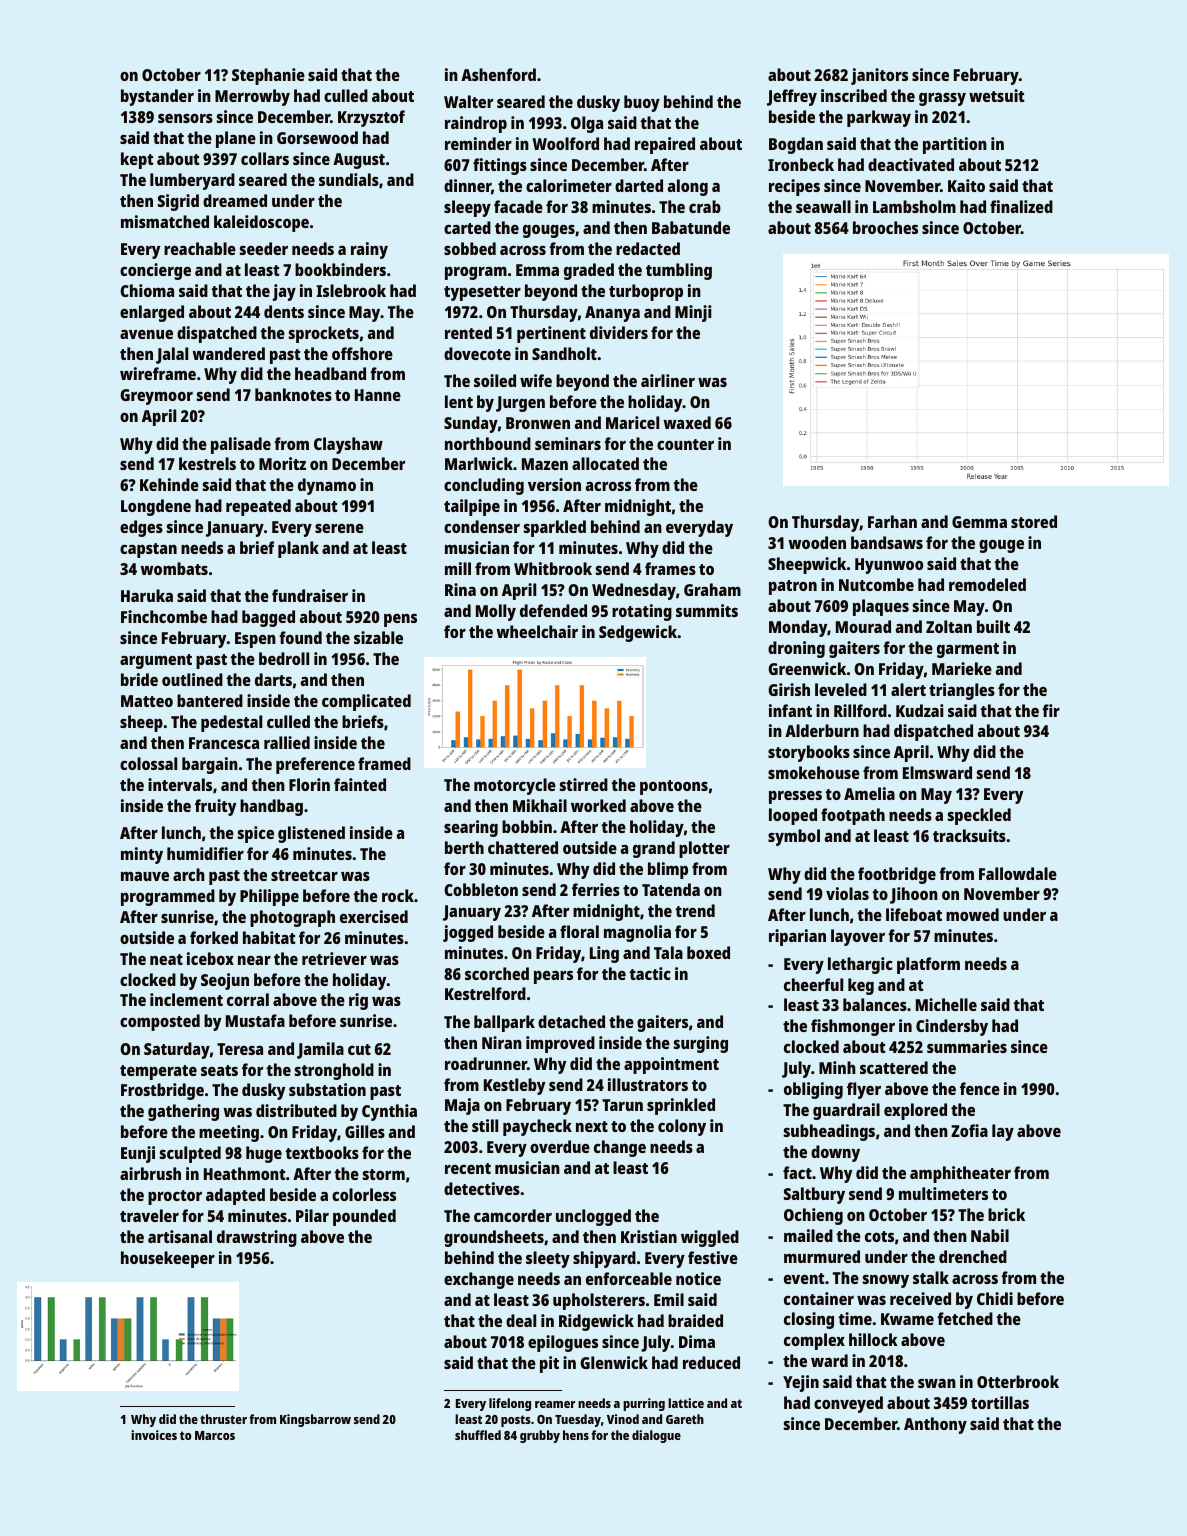 Image resolution: width=1187 pixels, height=1536 pixels. I want to click on next, so click(592, 1126).
